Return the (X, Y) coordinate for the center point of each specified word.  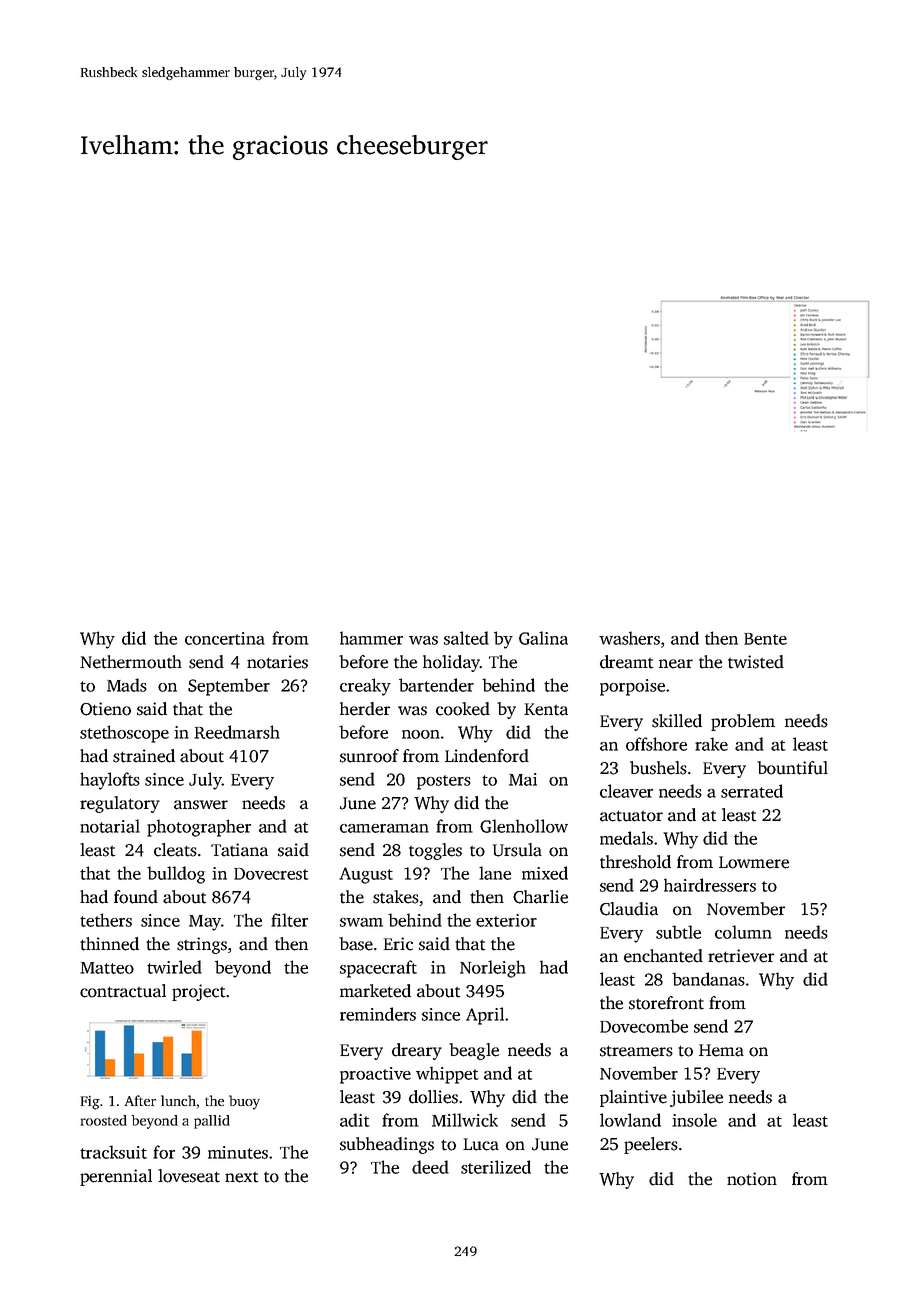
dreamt (627, 662)
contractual (123, 991)
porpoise (632, 687)
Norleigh (493, 969)
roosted (104, 1120)
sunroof (369, 756)
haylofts (110, 781)
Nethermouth (131, 662)
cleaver (626, 791)
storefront (666, 1003)
